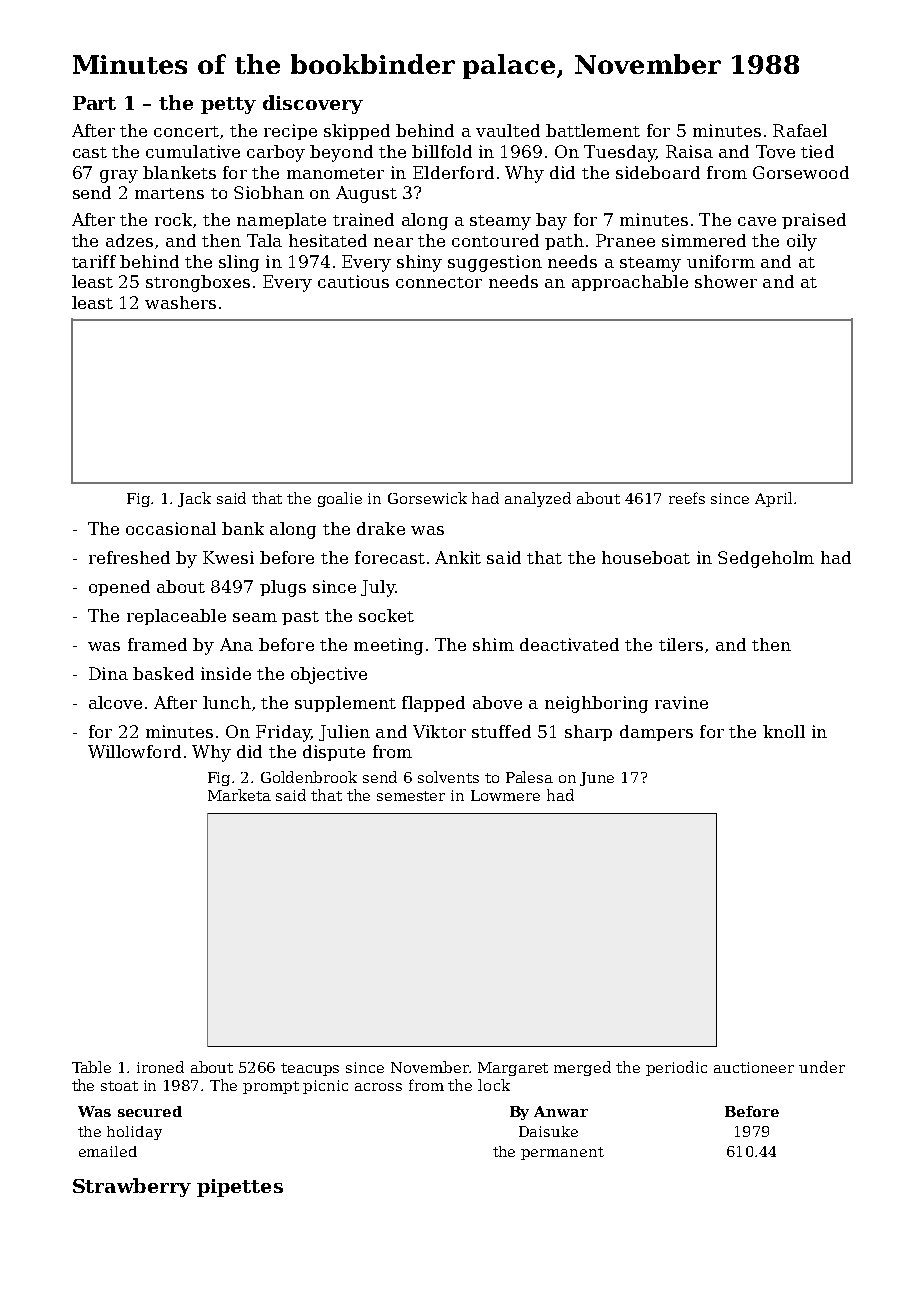  Describe the element at coordinates (271, 1087) in the screenshot. I see `prompt` at that location.
